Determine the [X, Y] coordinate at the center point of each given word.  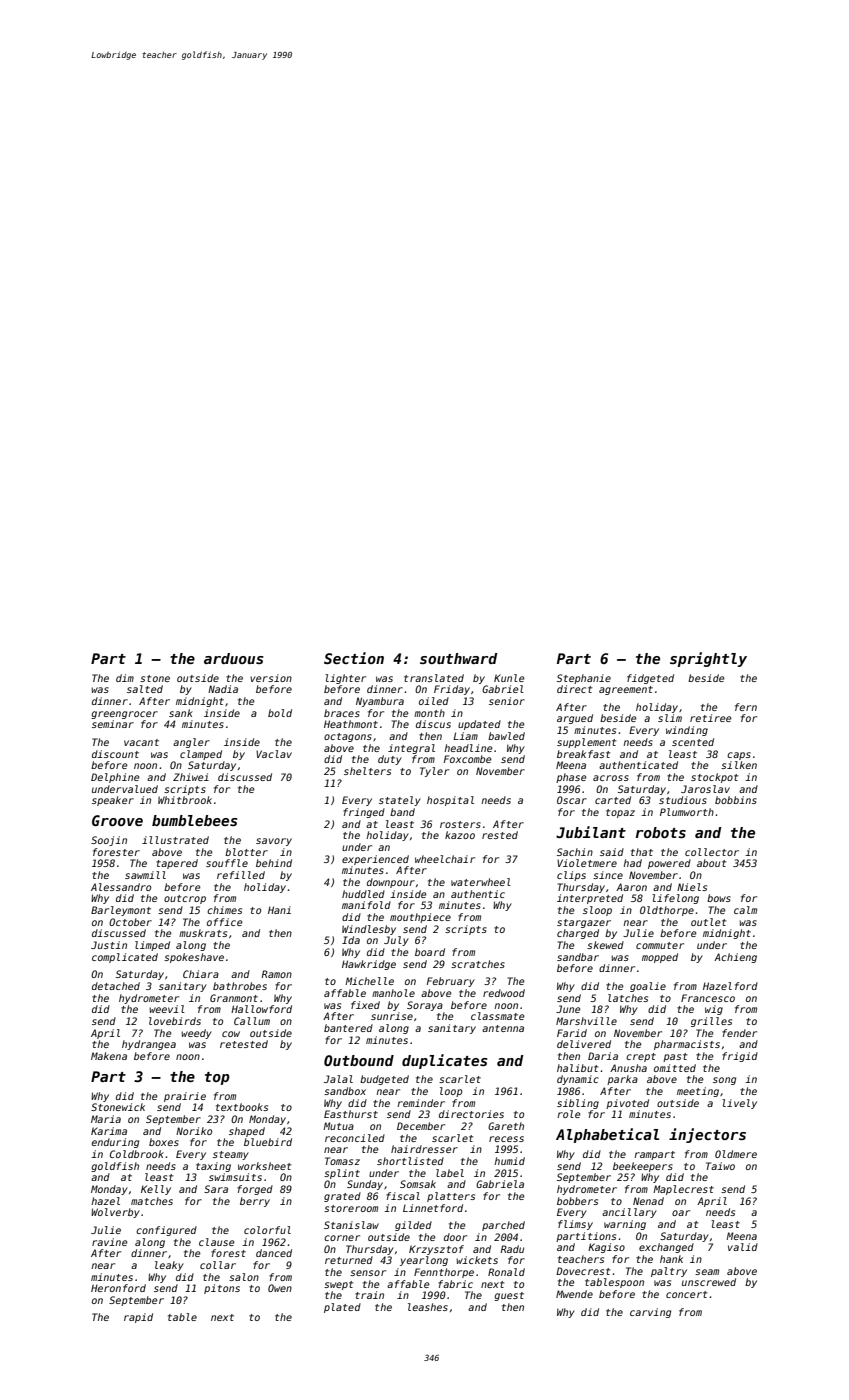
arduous [234, 658]
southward [459, 658]
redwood [504, 993]
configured [166, 1231]
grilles [711, 1022]
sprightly [708, 659]
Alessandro [121, 887]
